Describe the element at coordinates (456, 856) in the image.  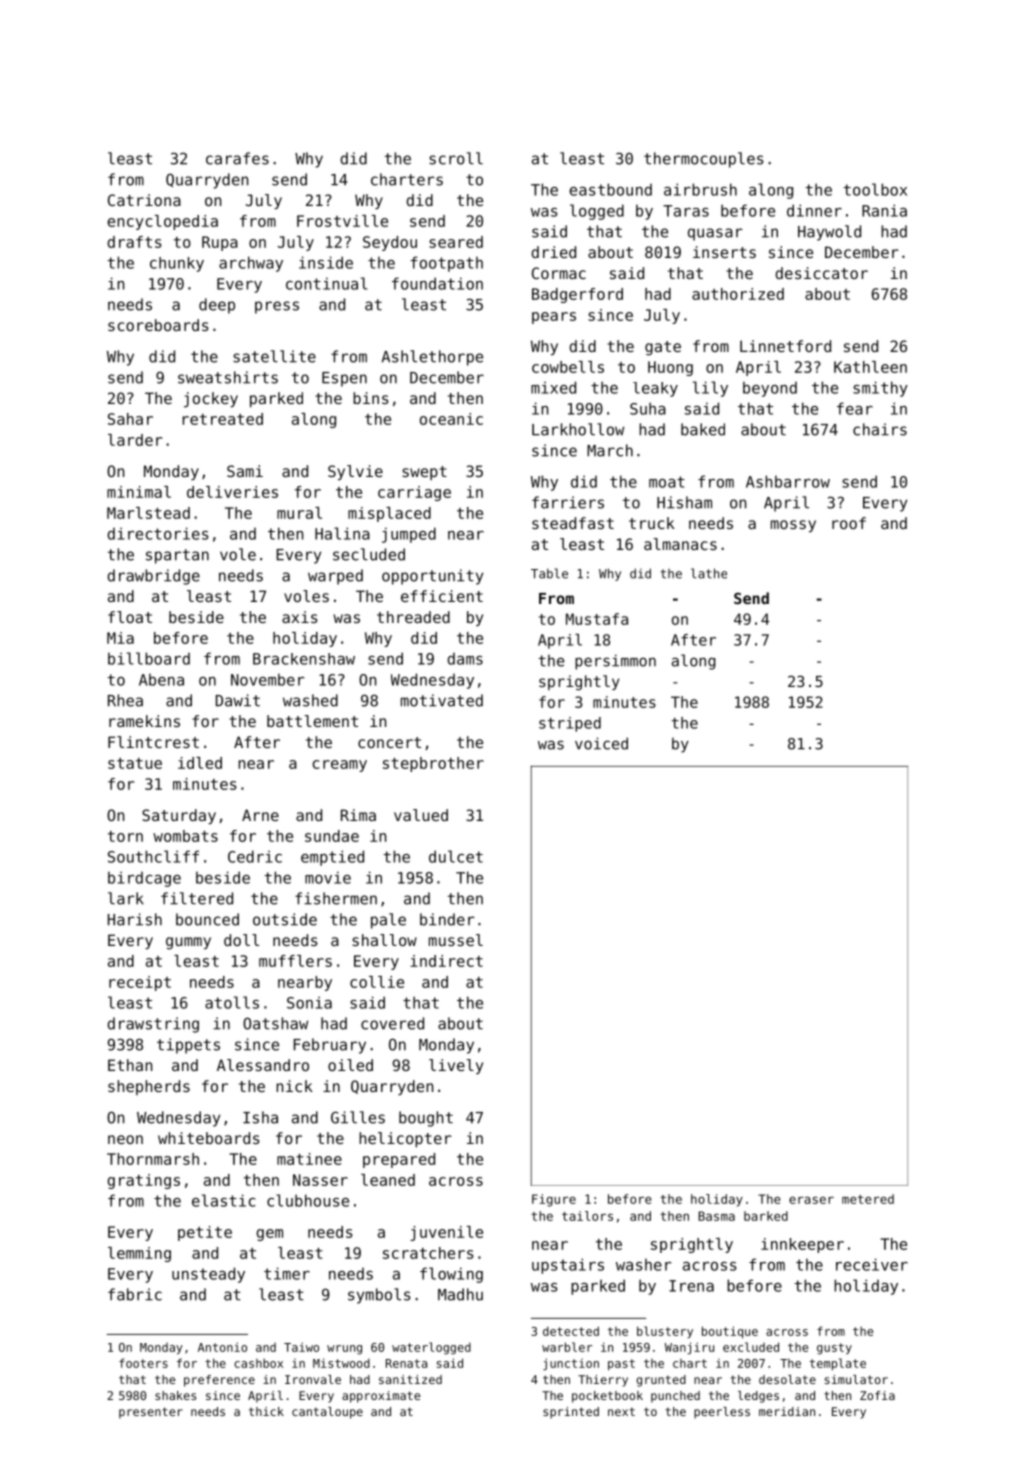
I see `dulcet` at that location.
